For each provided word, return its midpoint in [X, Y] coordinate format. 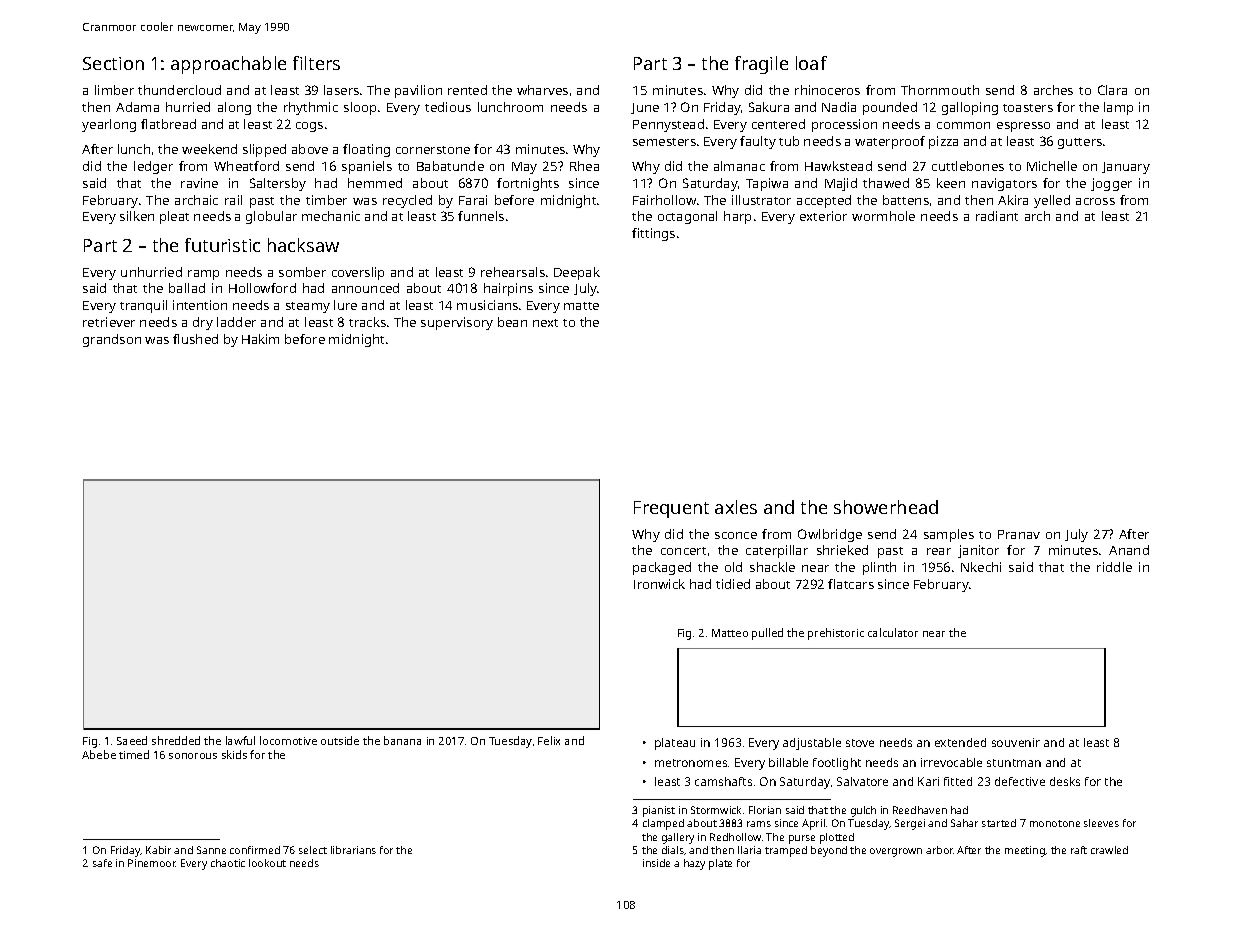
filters [316, 63]
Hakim [260, 339]
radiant [997, 216]
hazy [694, 864]
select [313, 850]
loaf [811, 63]
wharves [542, 90]
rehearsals [513, 272]
